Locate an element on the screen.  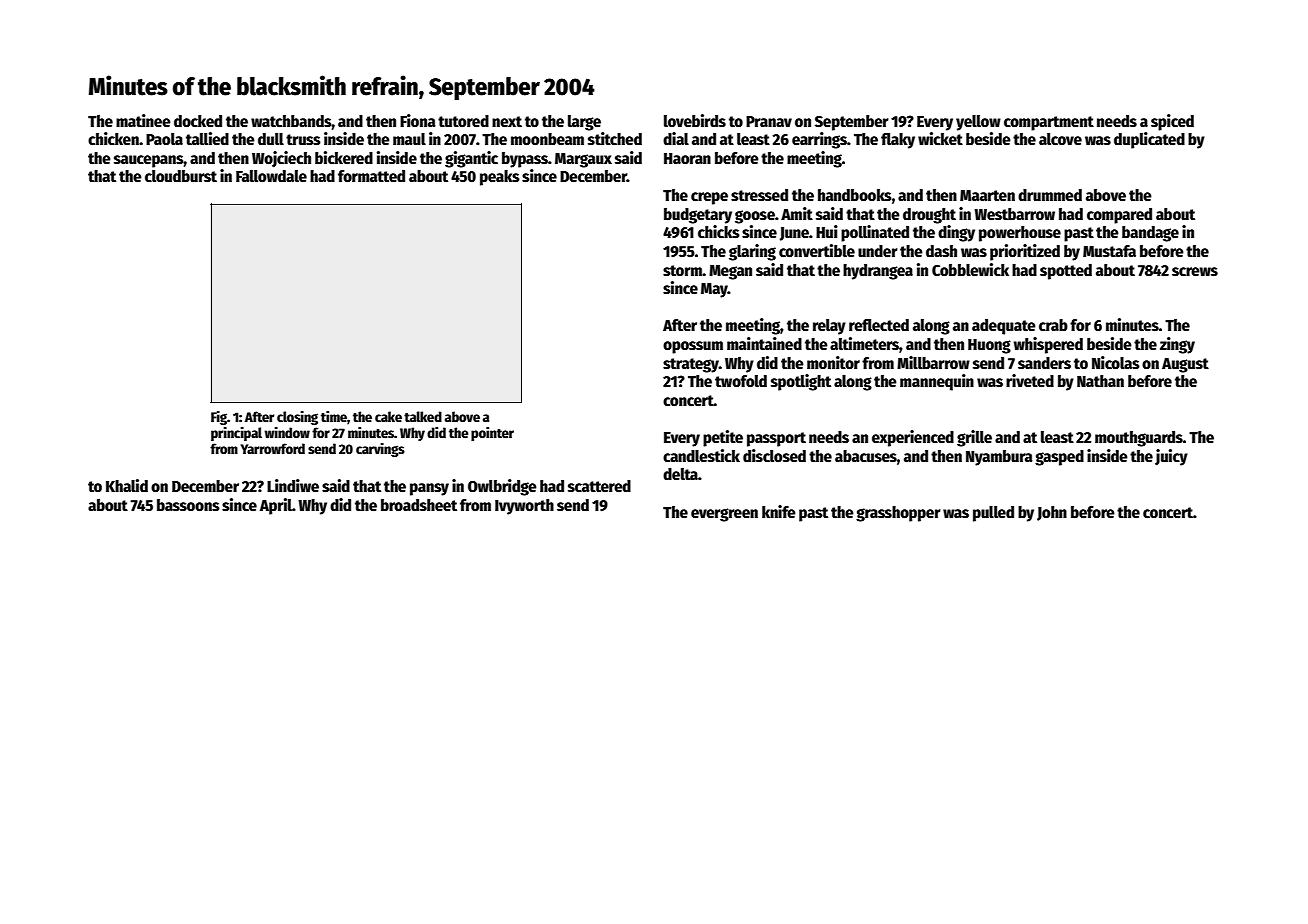
scattered is located at coordinates (599, 486).
